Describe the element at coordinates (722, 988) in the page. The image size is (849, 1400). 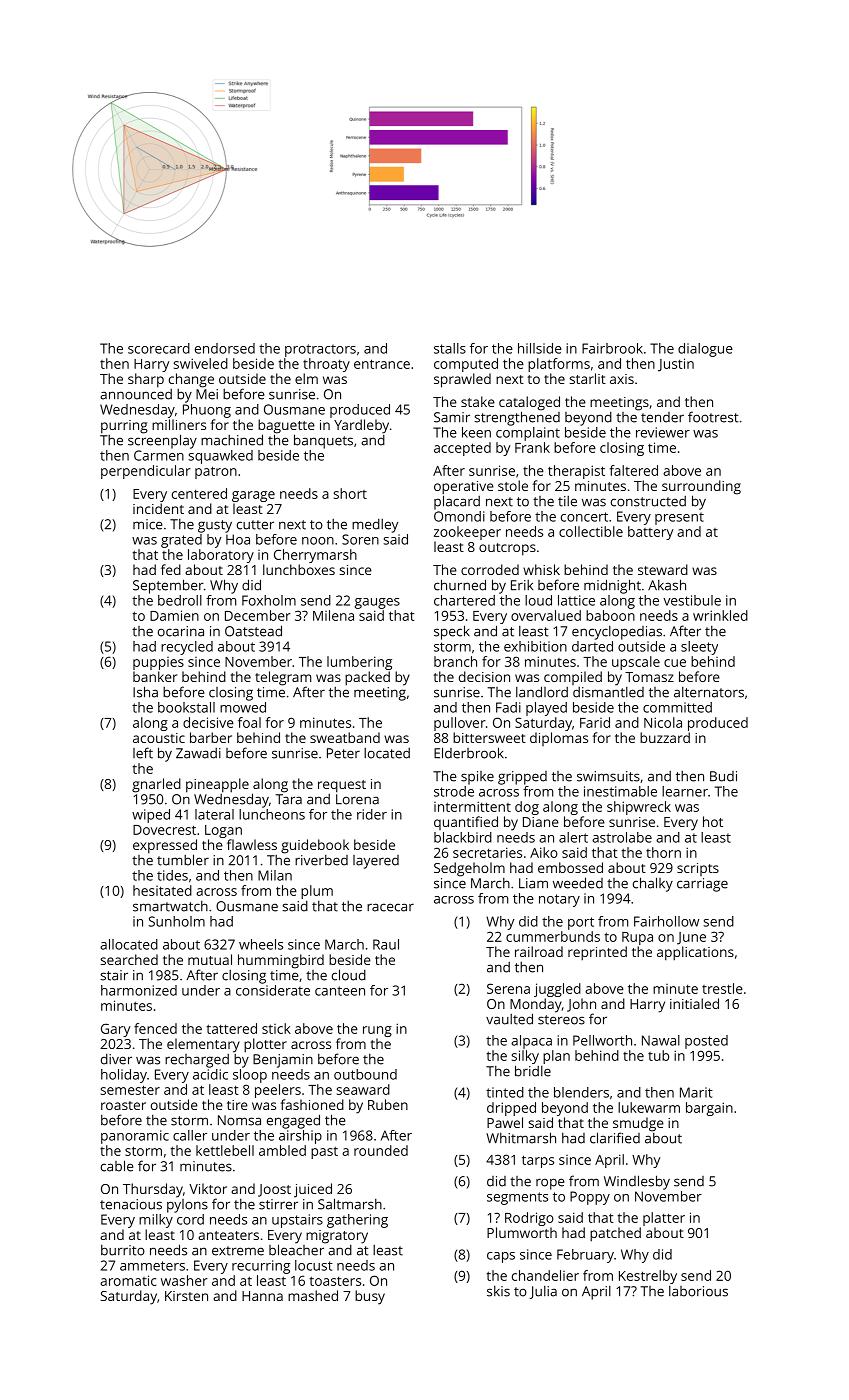
I see `trestle` at that location.
